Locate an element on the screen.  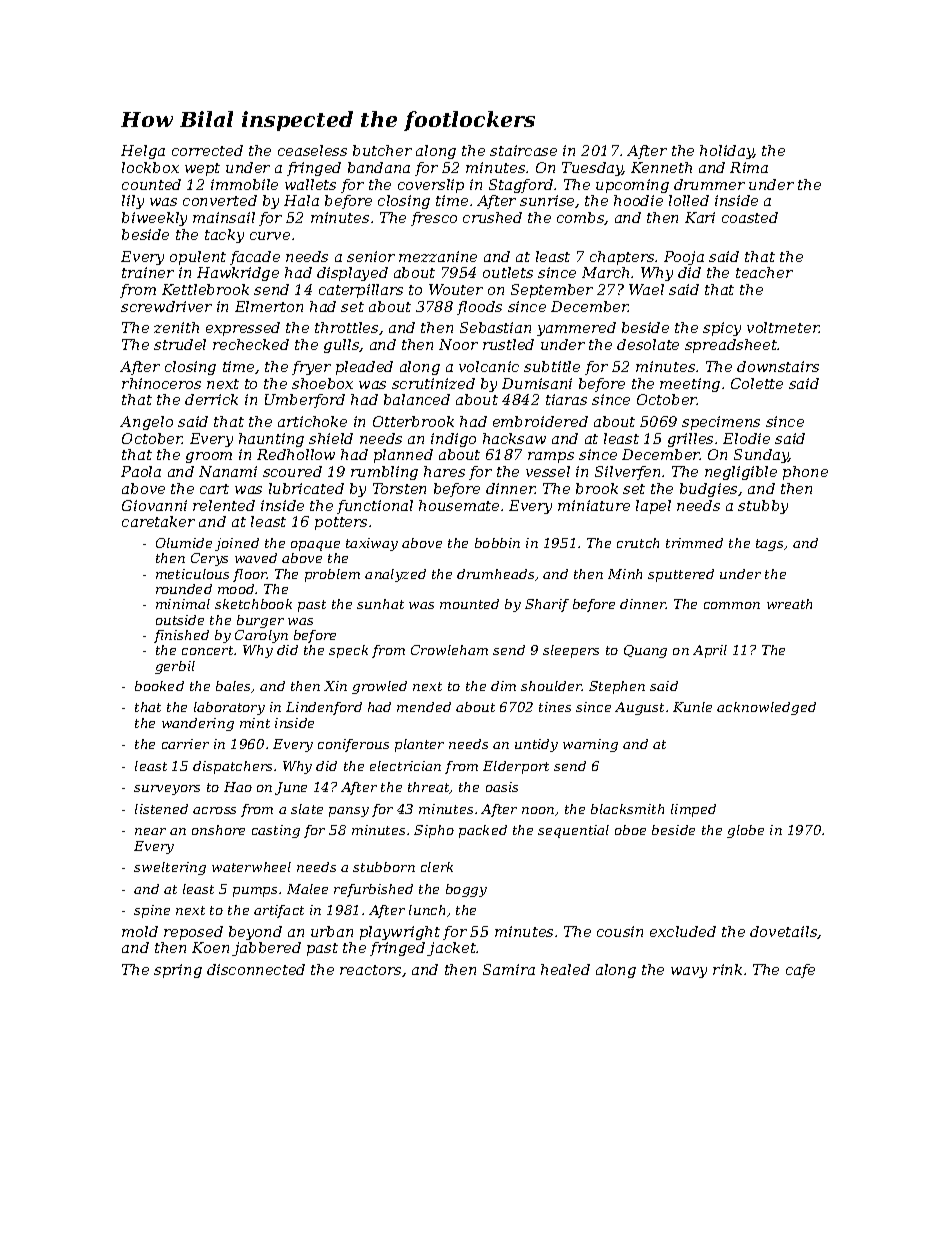
grilles is located at coordinates (690, 440).
